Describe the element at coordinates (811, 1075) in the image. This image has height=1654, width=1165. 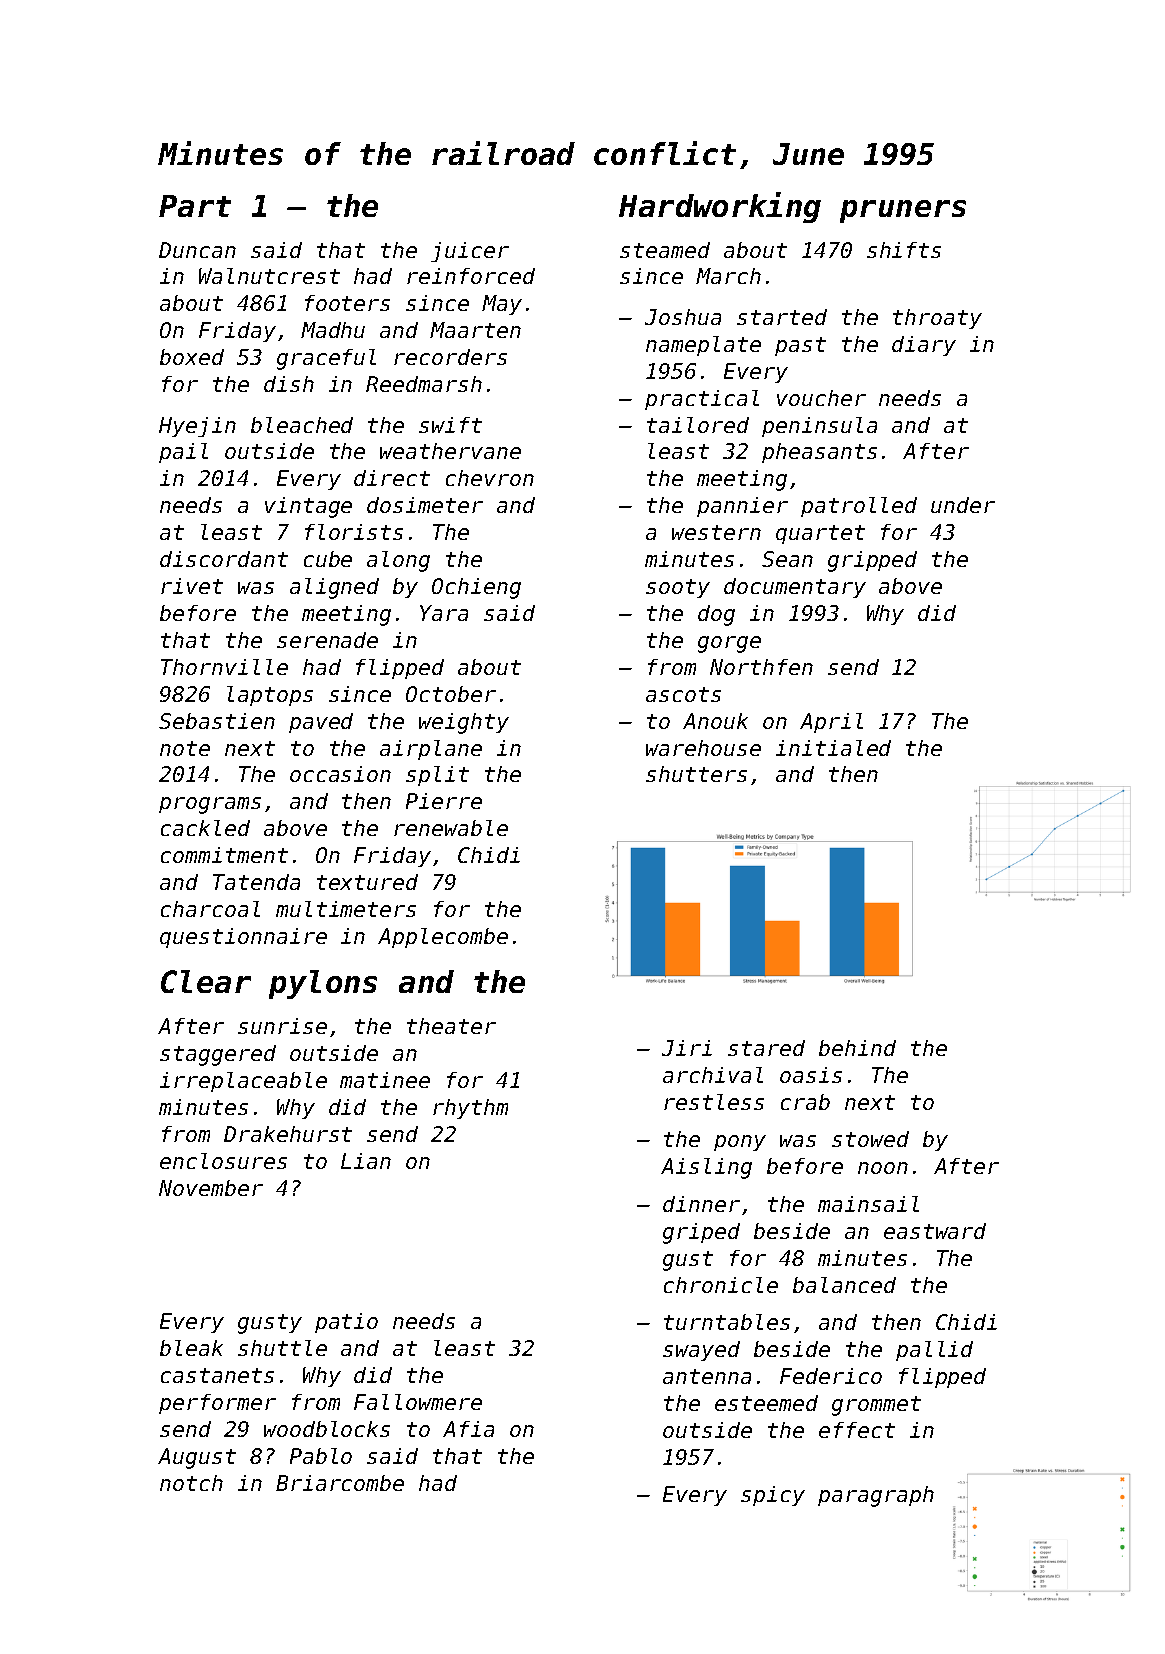
I see `oasis` at that location.
